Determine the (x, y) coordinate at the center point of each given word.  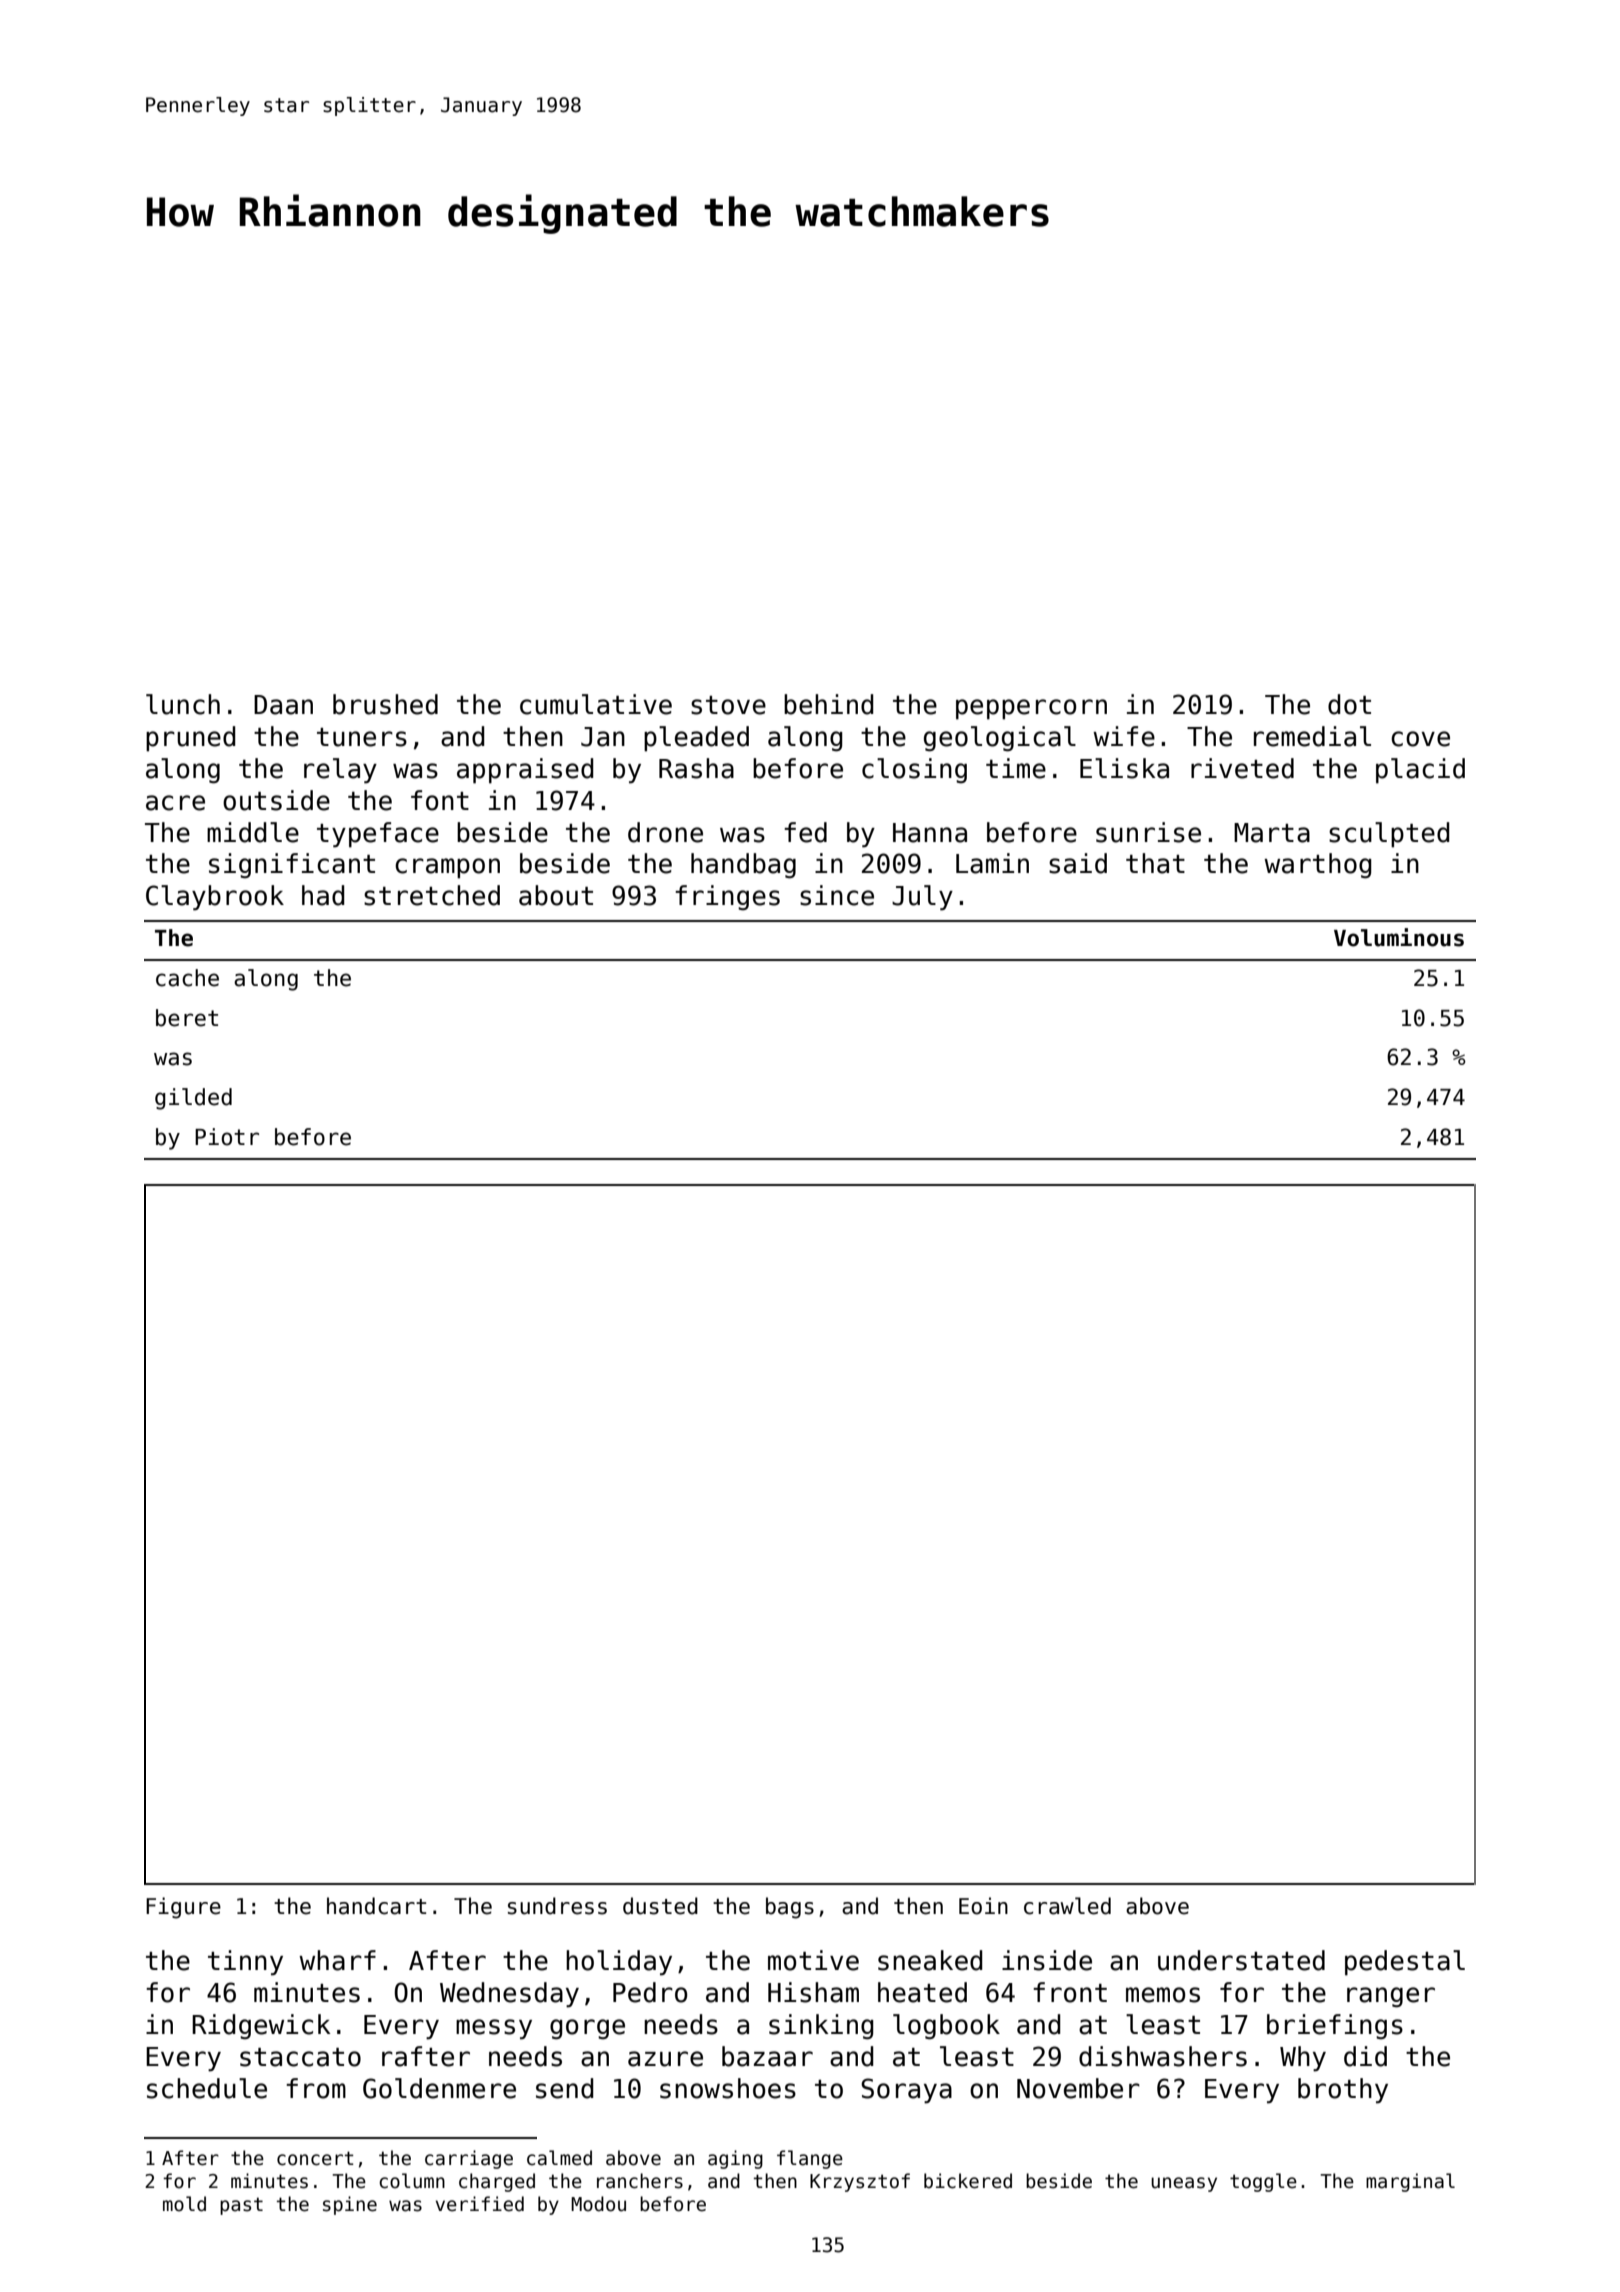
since (837, 895)
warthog (1317, 866)
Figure (183, 1908)
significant (292, 866)
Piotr (227, 1137)
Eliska (1124, 768)
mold (184, 2204)
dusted (660, 1906)
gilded (193, 1099)
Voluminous (1399, 937)
